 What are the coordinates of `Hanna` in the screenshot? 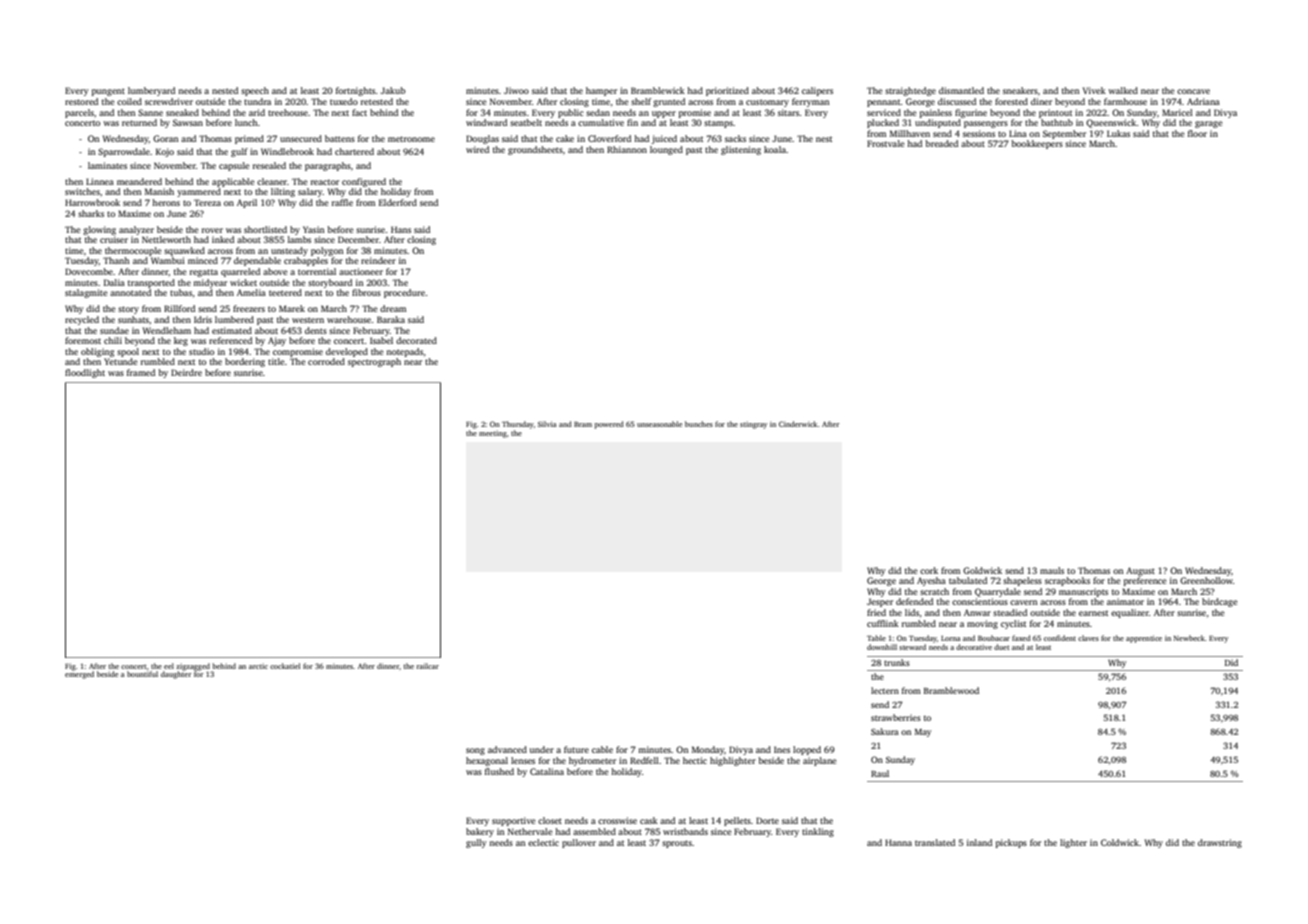 It's located at (898, 842).
